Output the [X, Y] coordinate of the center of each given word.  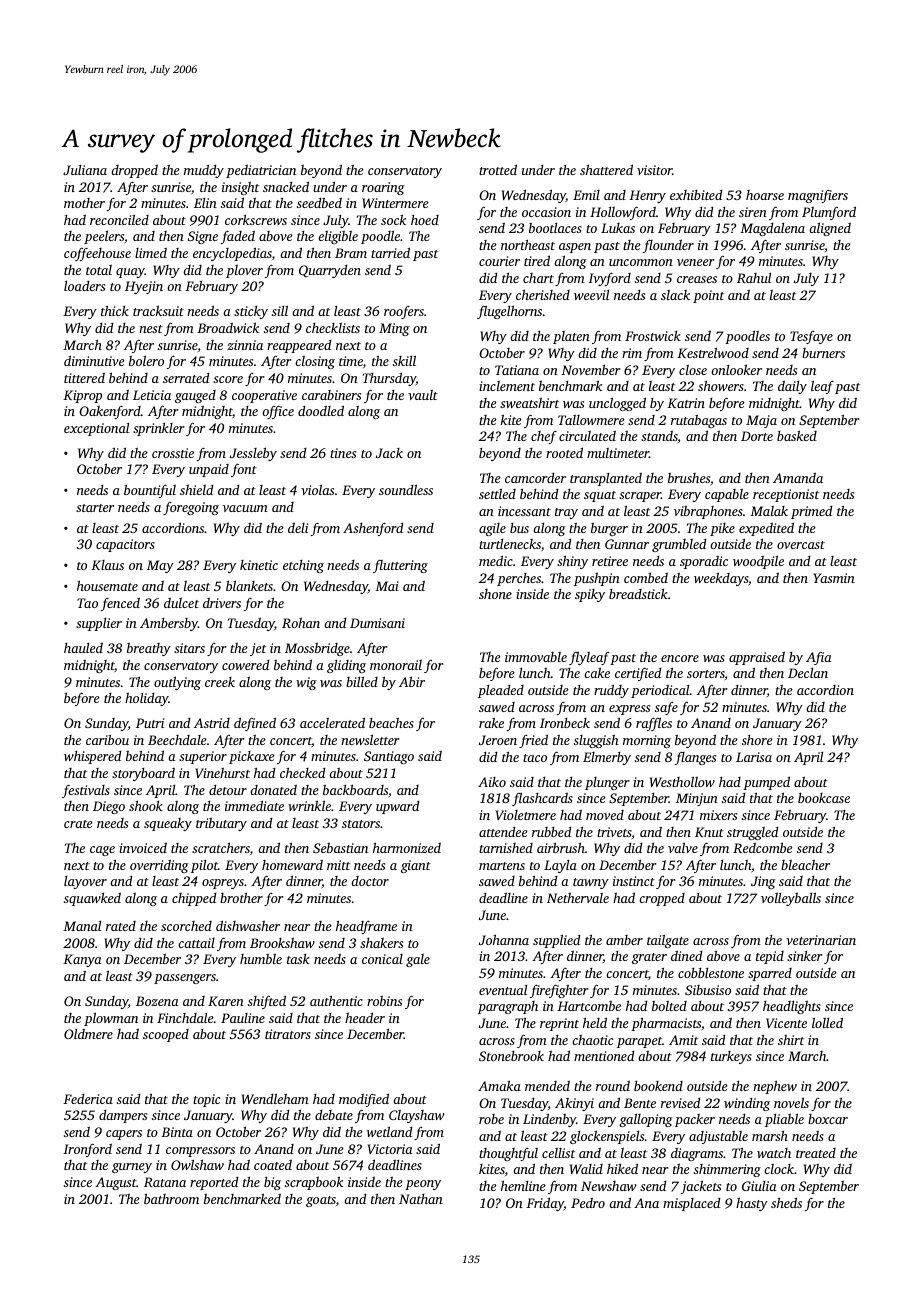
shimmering [727, 1170]
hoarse [765, 195]
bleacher [805, 864]
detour [228, 790]
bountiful [150, 491]
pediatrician [261, 171]
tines [343, 453]
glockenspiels [607, 1137]
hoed [425, 220]
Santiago [389, 757]
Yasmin [834, 578]
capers [124, 1135]
